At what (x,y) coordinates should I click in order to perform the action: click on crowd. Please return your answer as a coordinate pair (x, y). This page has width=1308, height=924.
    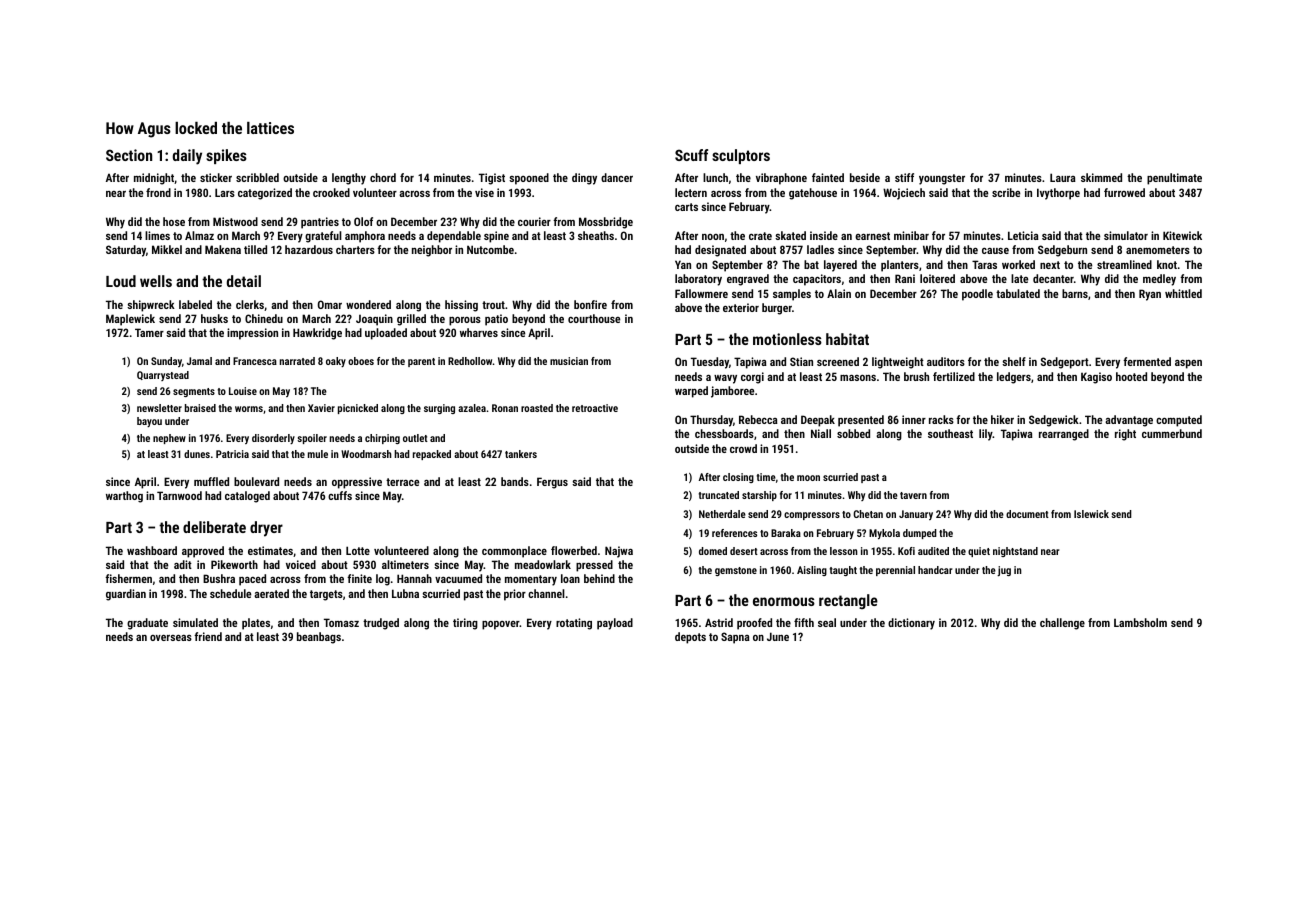
    Looking at the image, I should click on (743, 448).
